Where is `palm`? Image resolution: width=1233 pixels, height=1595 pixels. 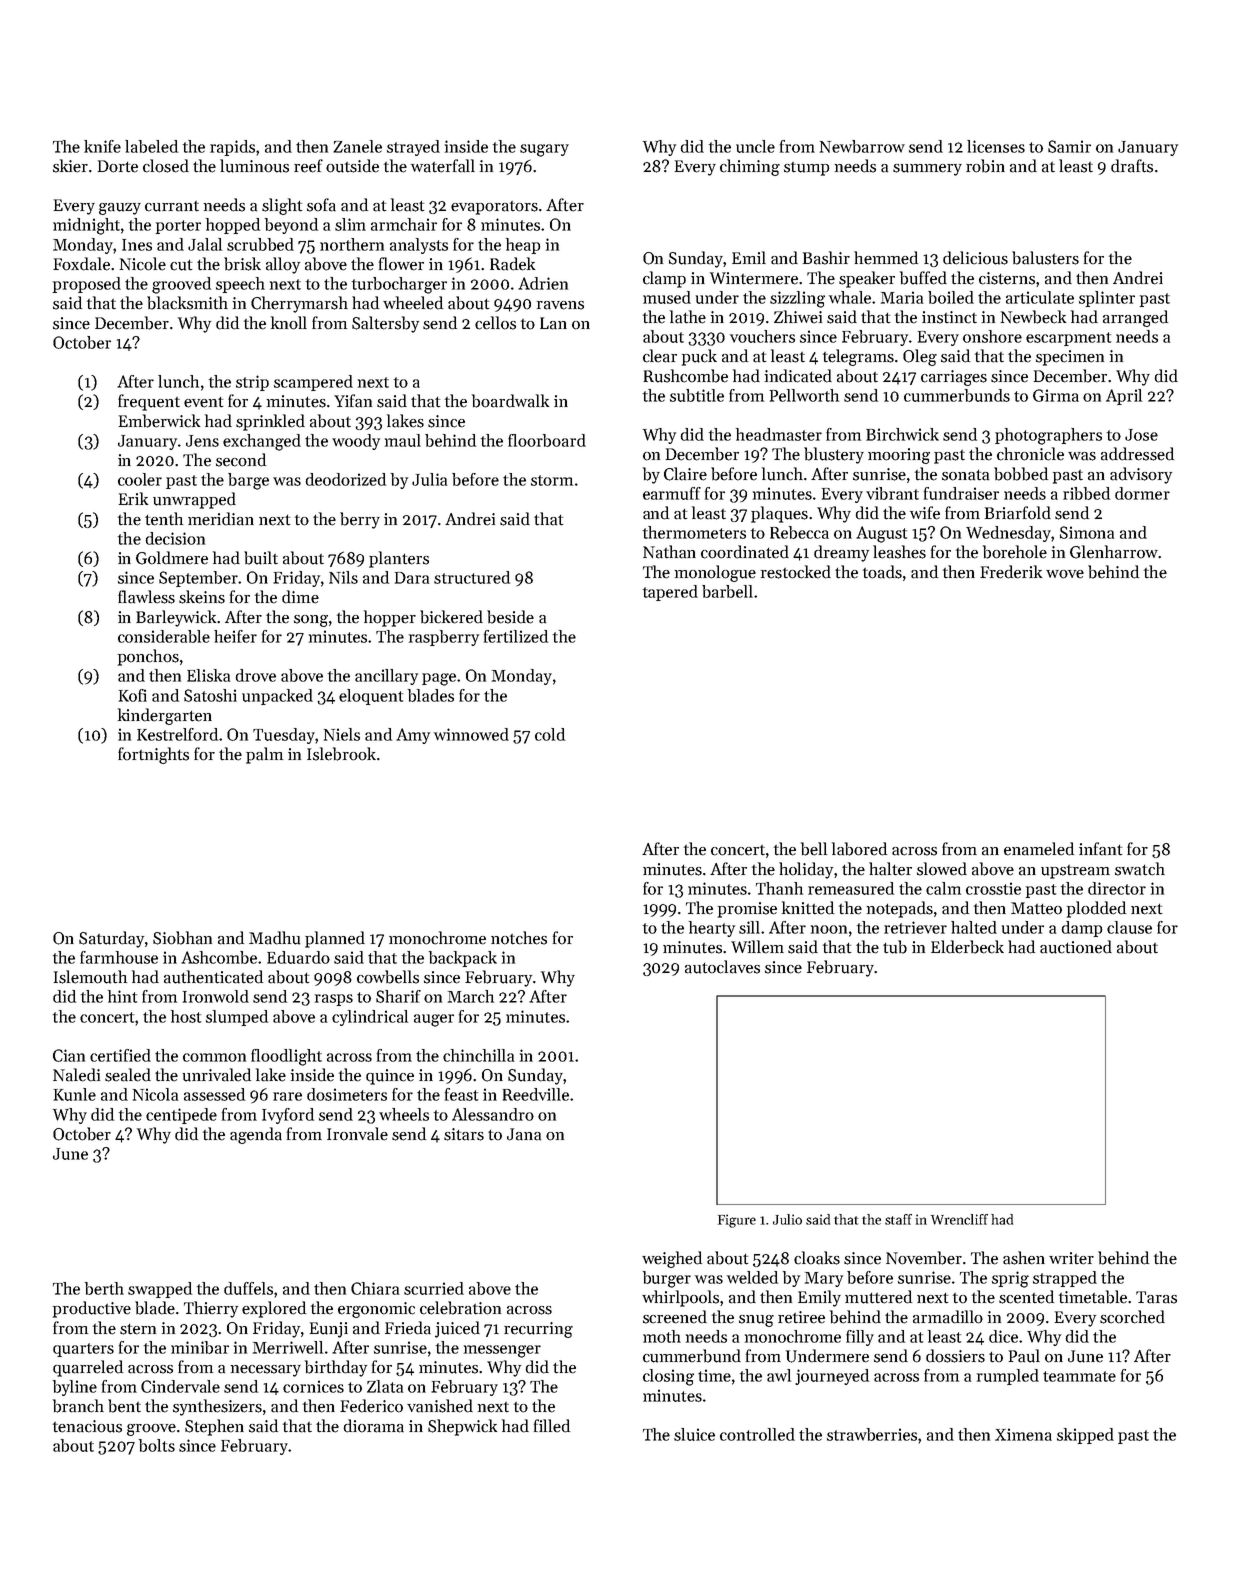
palm is located at coordinates (264, 755).
